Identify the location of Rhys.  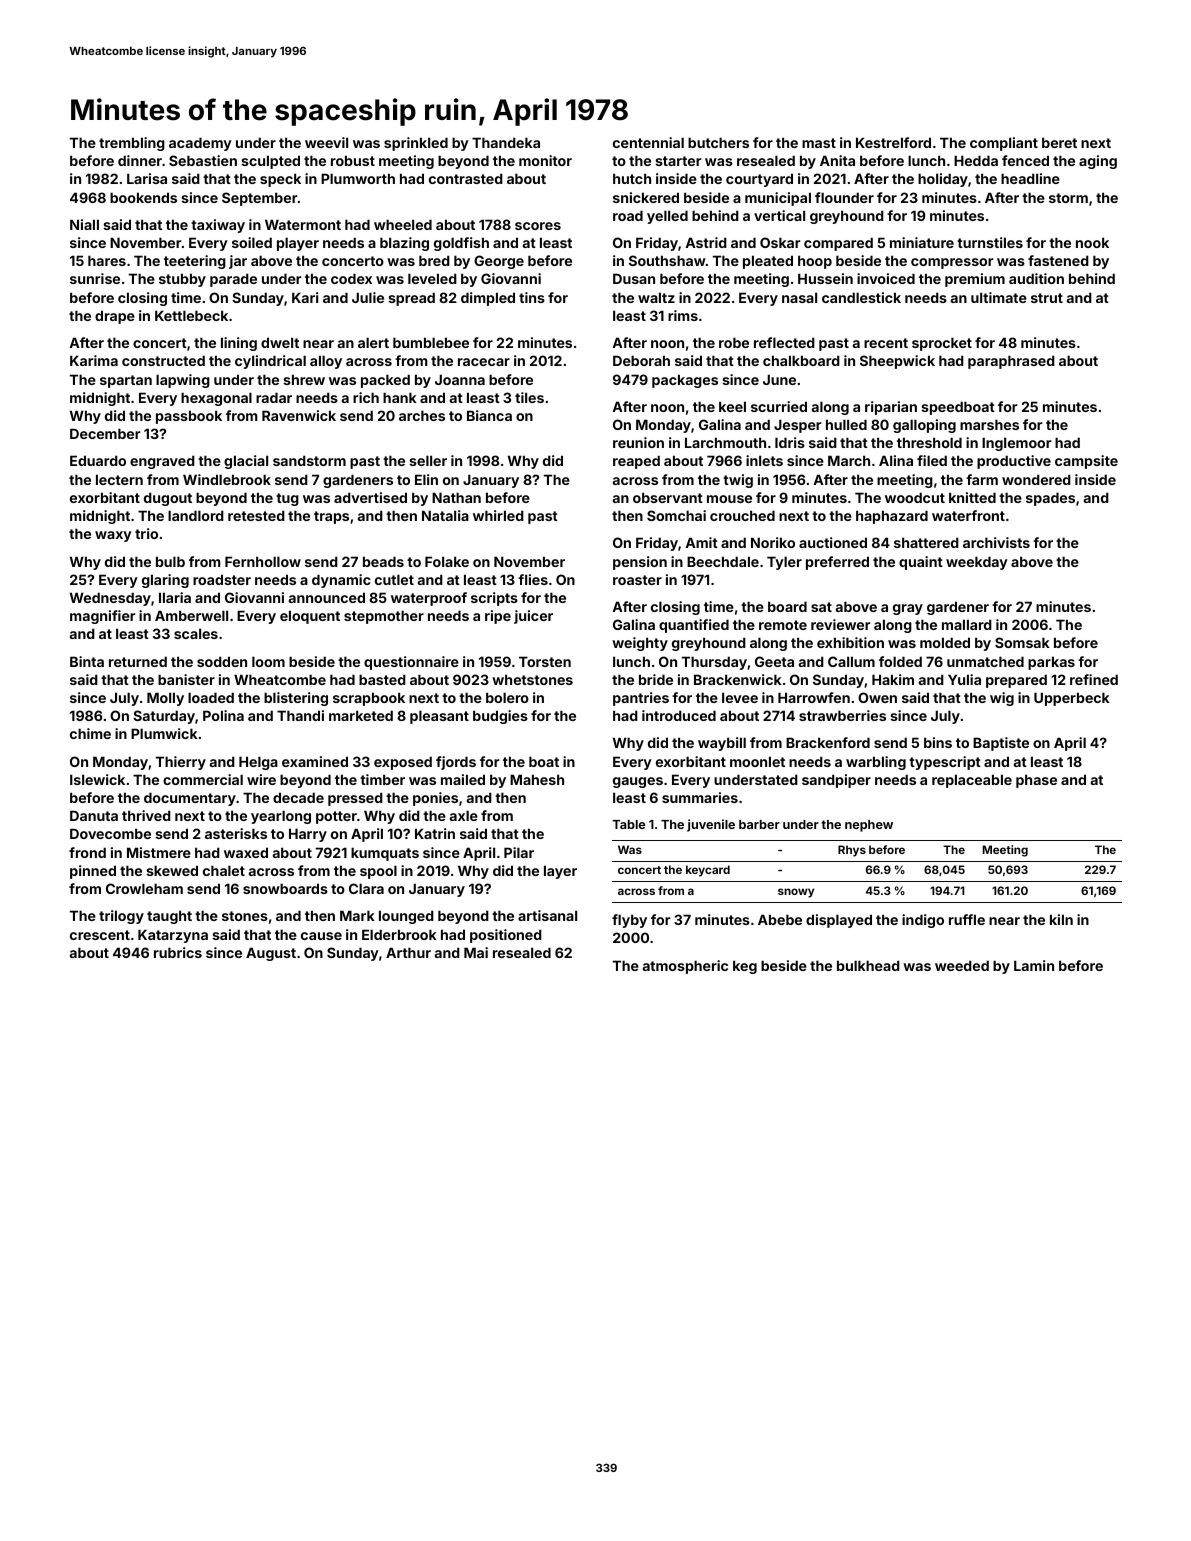
(852, 851).
